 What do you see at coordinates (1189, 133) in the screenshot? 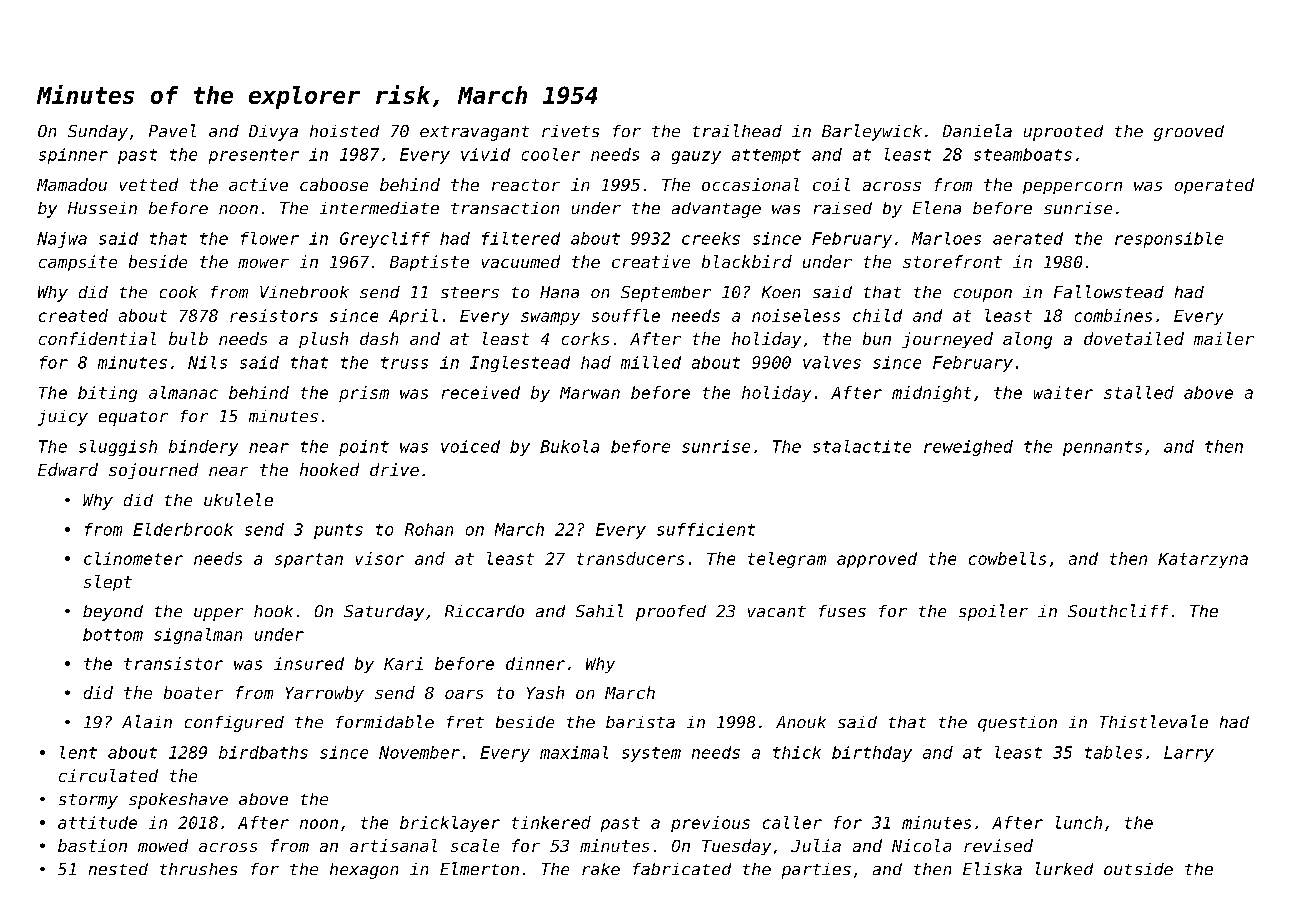
I see `grooved` at bounding box center [1189, 133].
